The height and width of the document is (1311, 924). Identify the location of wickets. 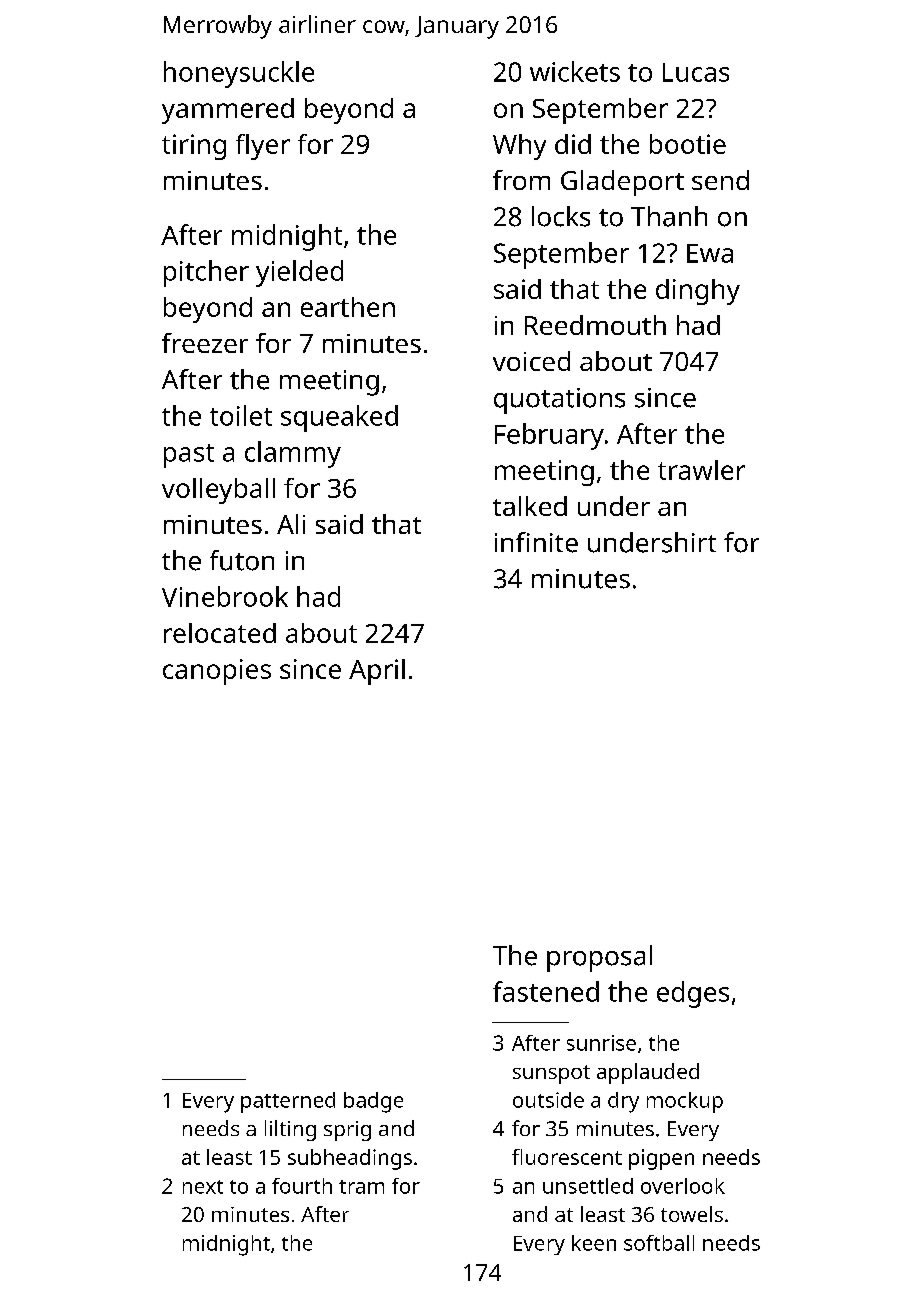
(575, 71).
